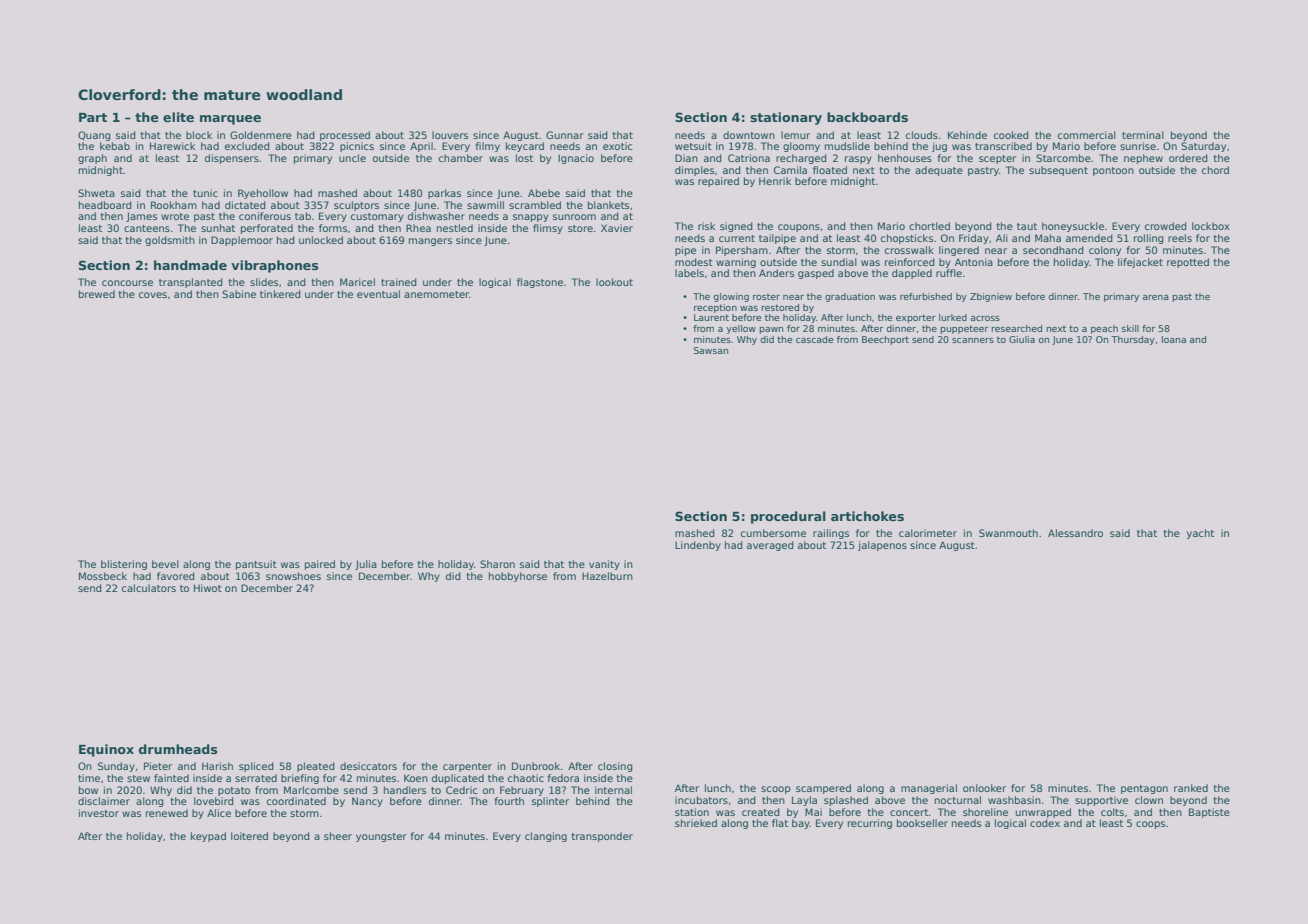 This document has height=924, width=1308. What do you see at coordinates (293, 576) in the document?
I see `snowshoes` at bounding box center [293, 576].
